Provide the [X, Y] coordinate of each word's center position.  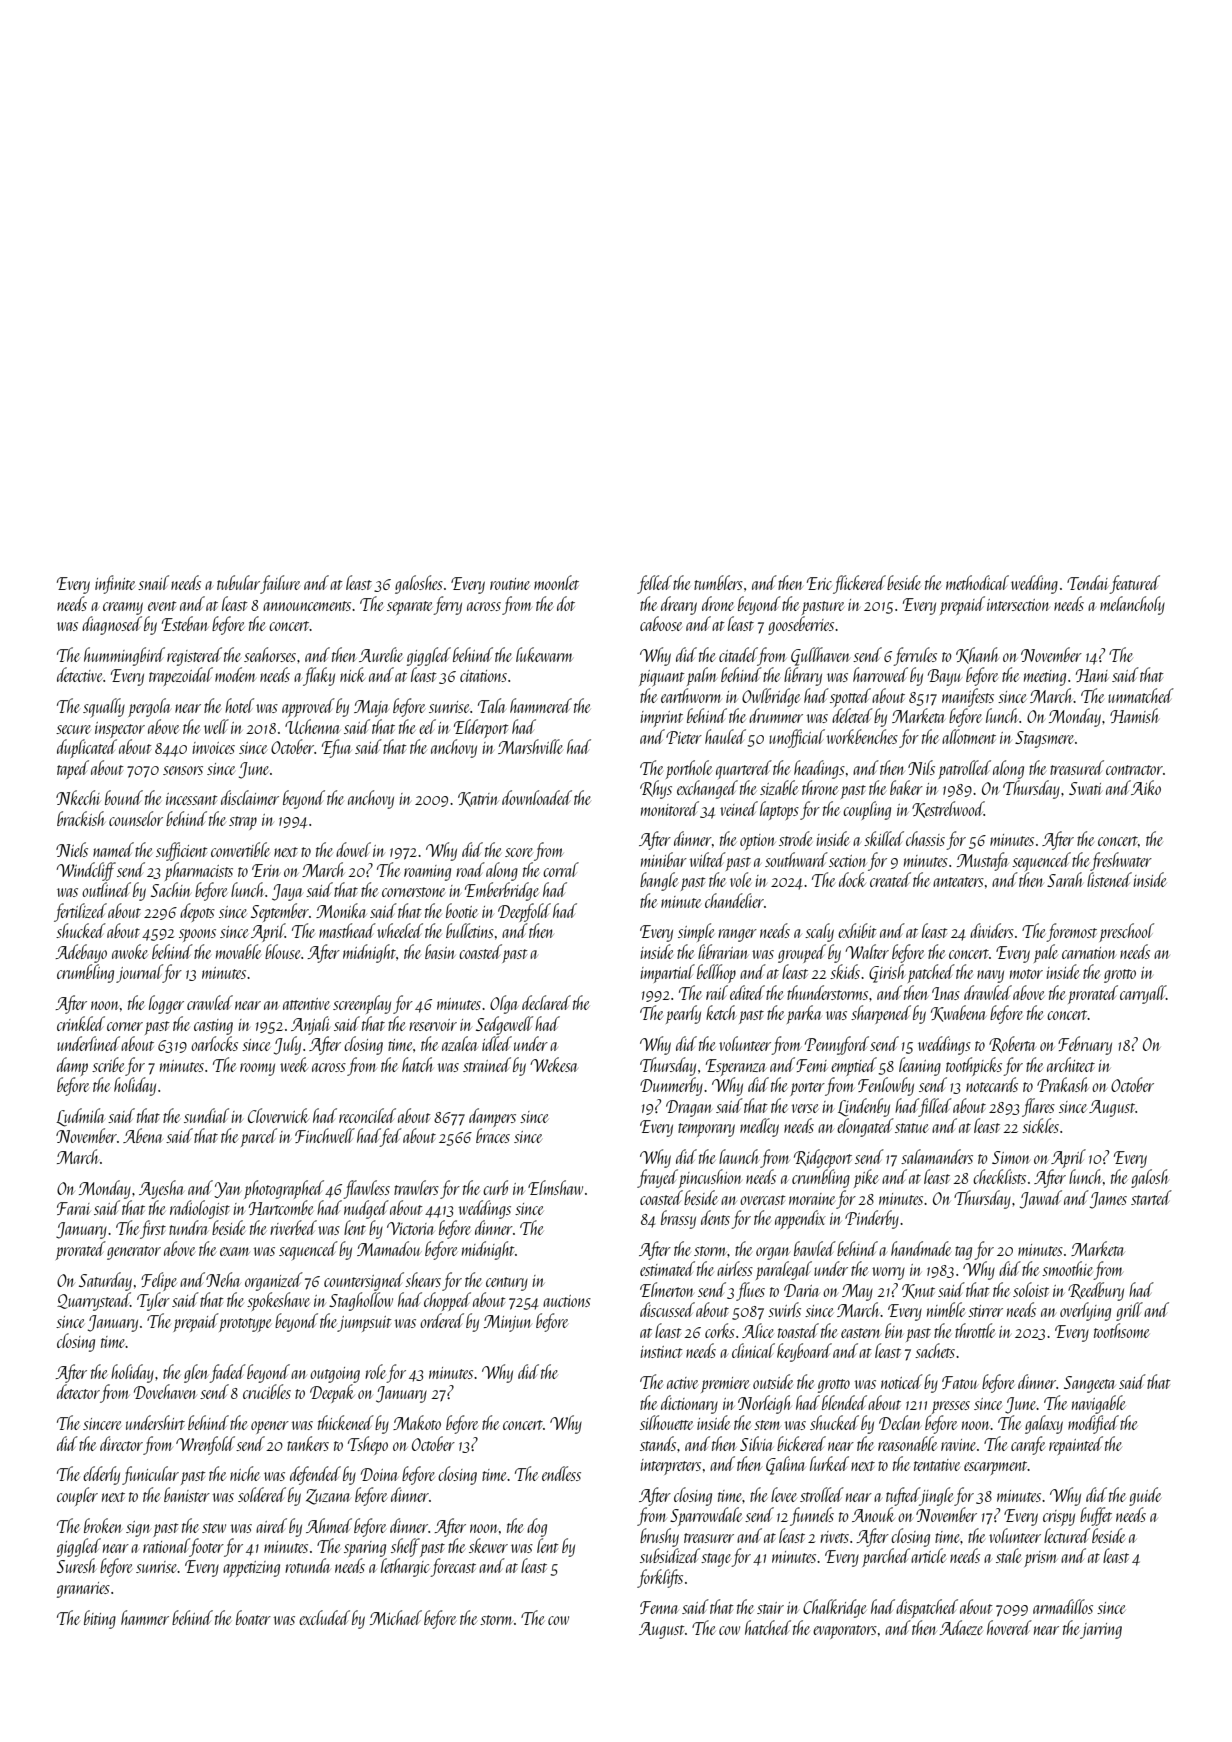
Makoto [417, 1422]
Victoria [411, 1228]
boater [253, 1617]
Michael [396, 1617]
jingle [936, 1496]
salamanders [937, 1156]
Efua [337, 748]
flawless [366, 1189]
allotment [969, 736]
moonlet [556, 582]
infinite [115, 584]
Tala [491, 705]
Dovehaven [165, 1391]
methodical [977, 582]
